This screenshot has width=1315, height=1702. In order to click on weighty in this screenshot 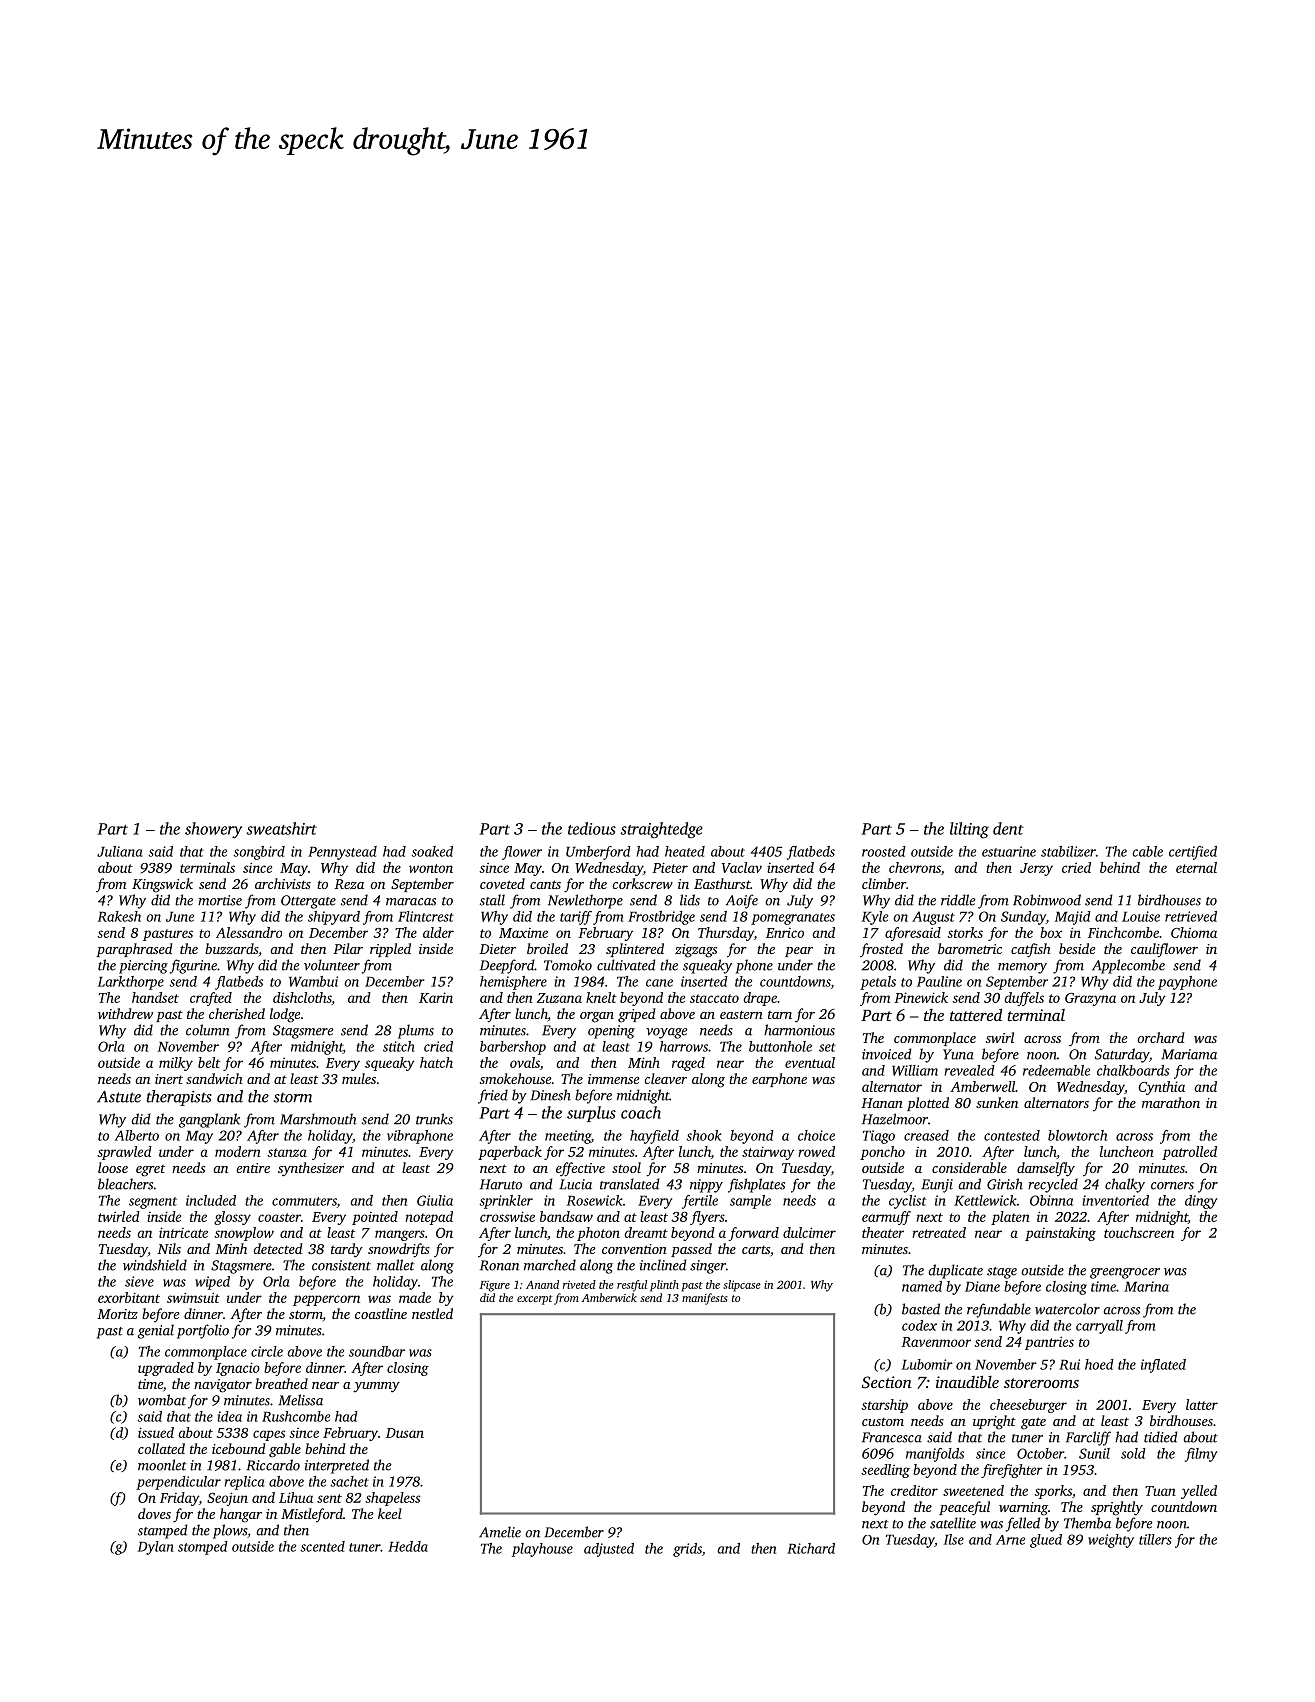, I will do `click(1111, 1541)`.
